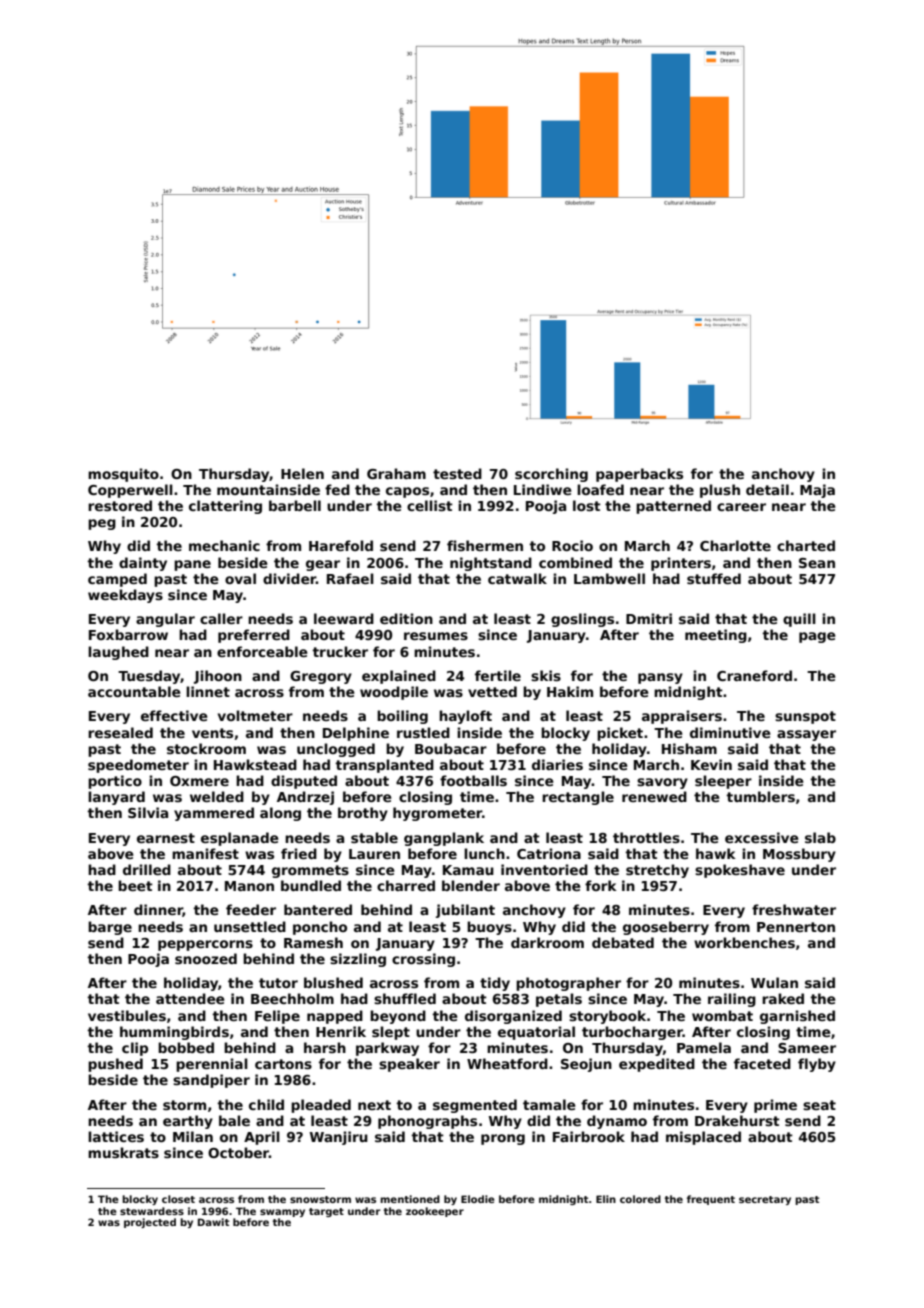 The width and height of the screenshot is (924, 1308). Describe the element at coordinates (304, 782) in the screenshot. I see `disputed` at that location.
